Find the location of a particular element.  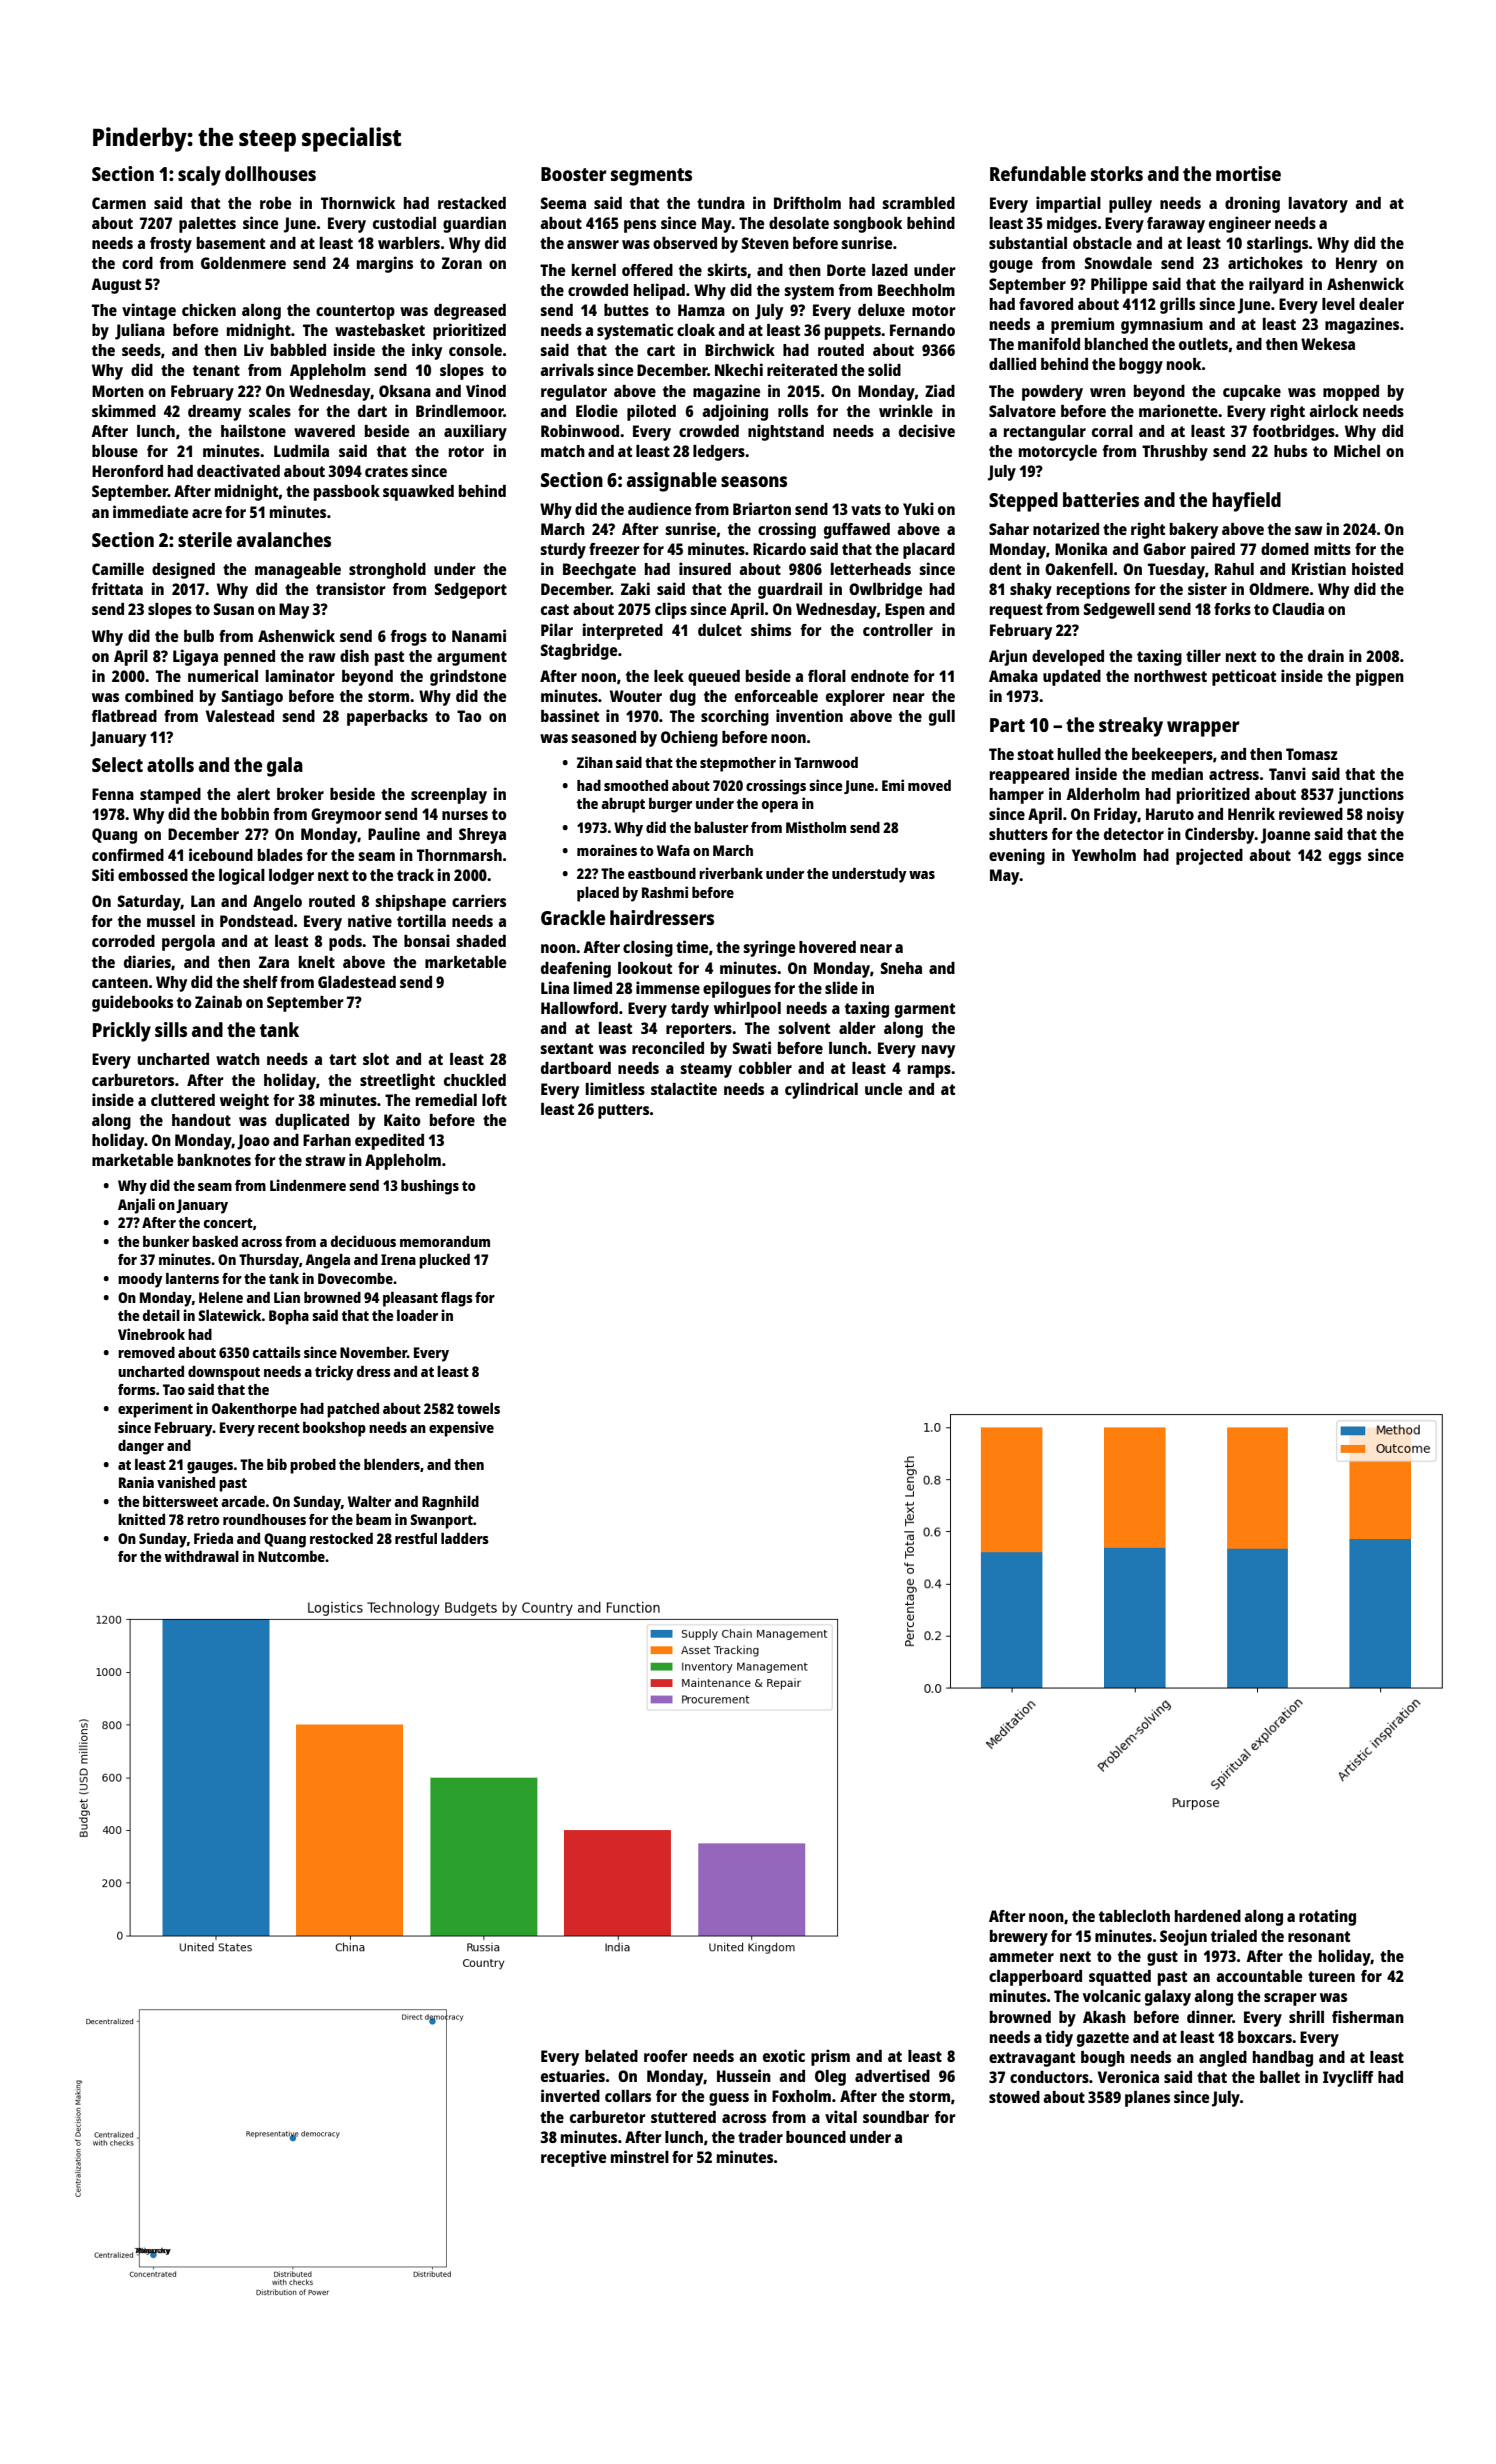

rotating is located at coordinates (1327, 1917).
